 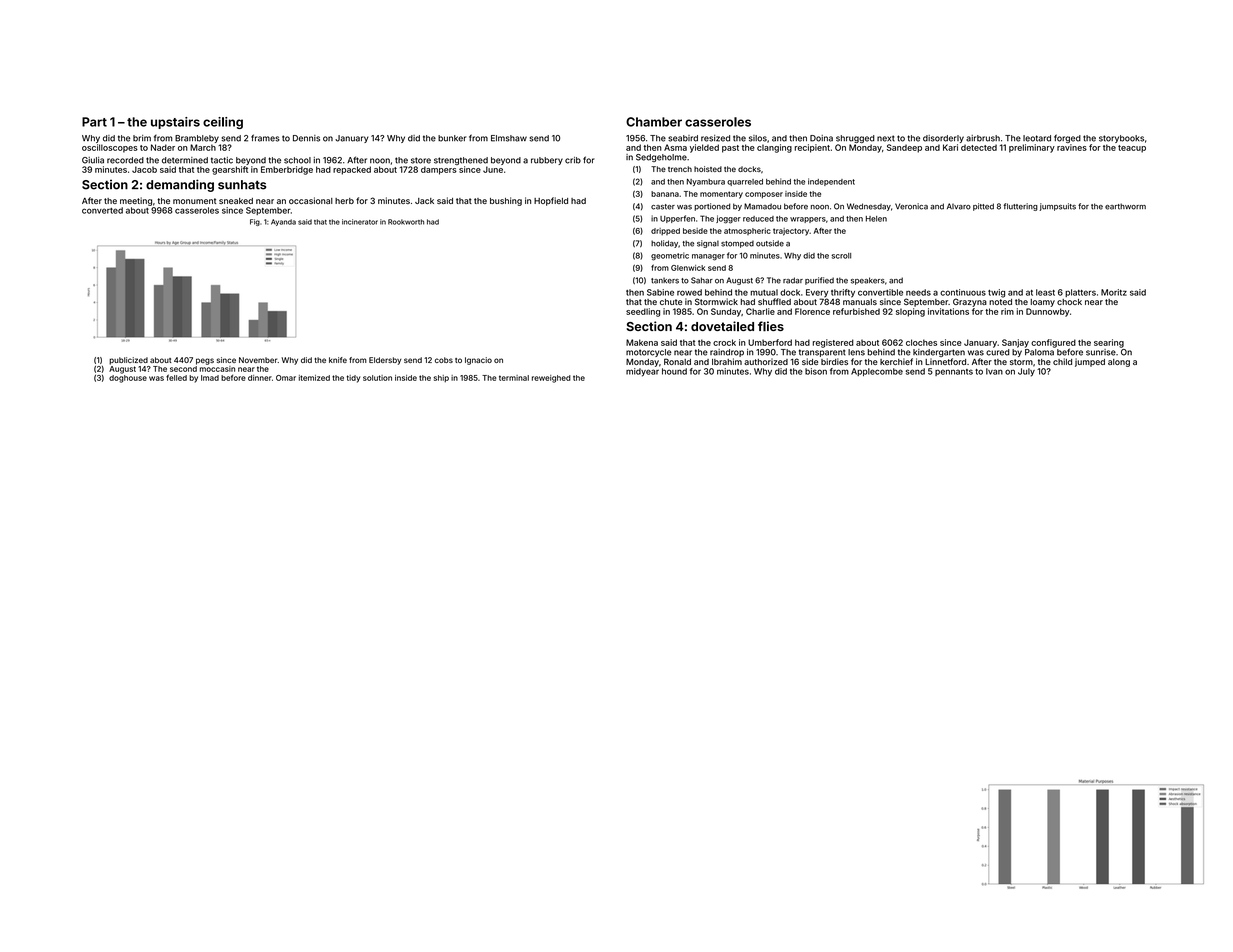 I want to click on Jack, so click(x=424, y=201).
